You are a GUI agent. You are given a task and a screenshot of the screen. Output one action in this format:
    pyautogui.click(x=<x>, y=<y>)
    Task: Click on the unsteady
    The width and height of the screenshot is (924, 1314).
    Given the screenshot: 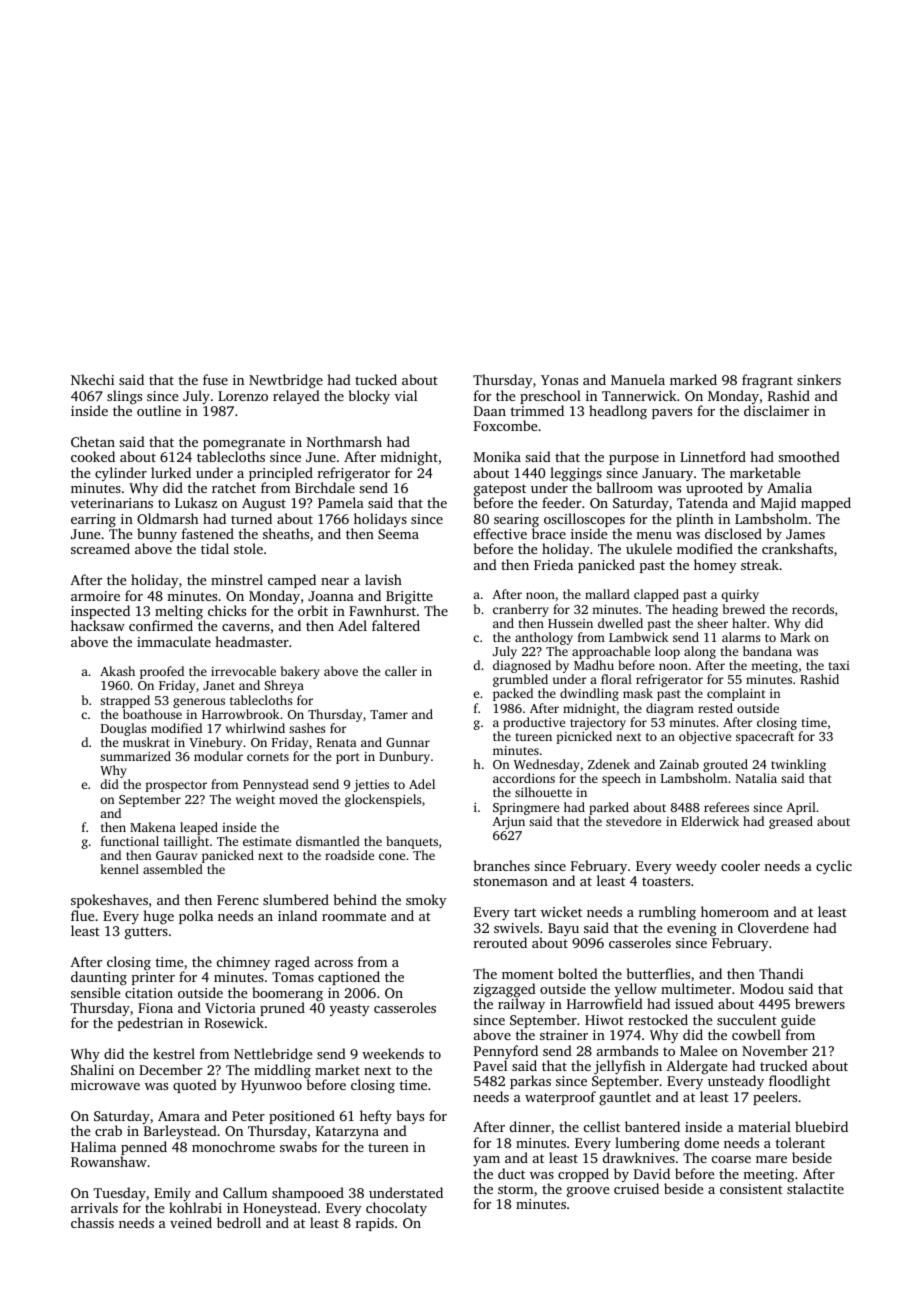 What is the action you would take?
    pyautogui.click(x=736, y=1082)
